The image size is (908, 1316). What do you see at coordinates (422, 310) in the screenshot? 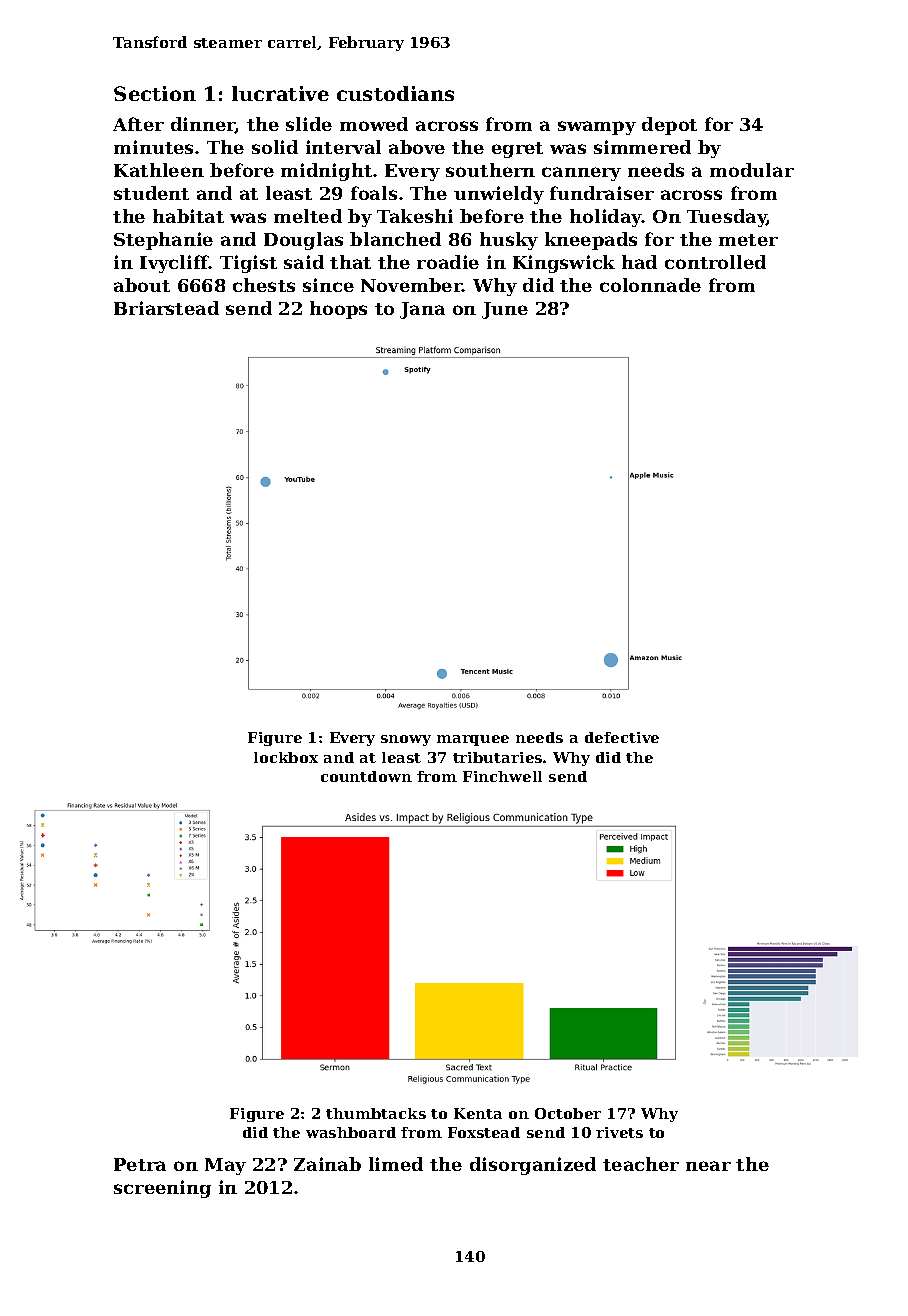
I see `Jana` at bounding box center [422, 310].
